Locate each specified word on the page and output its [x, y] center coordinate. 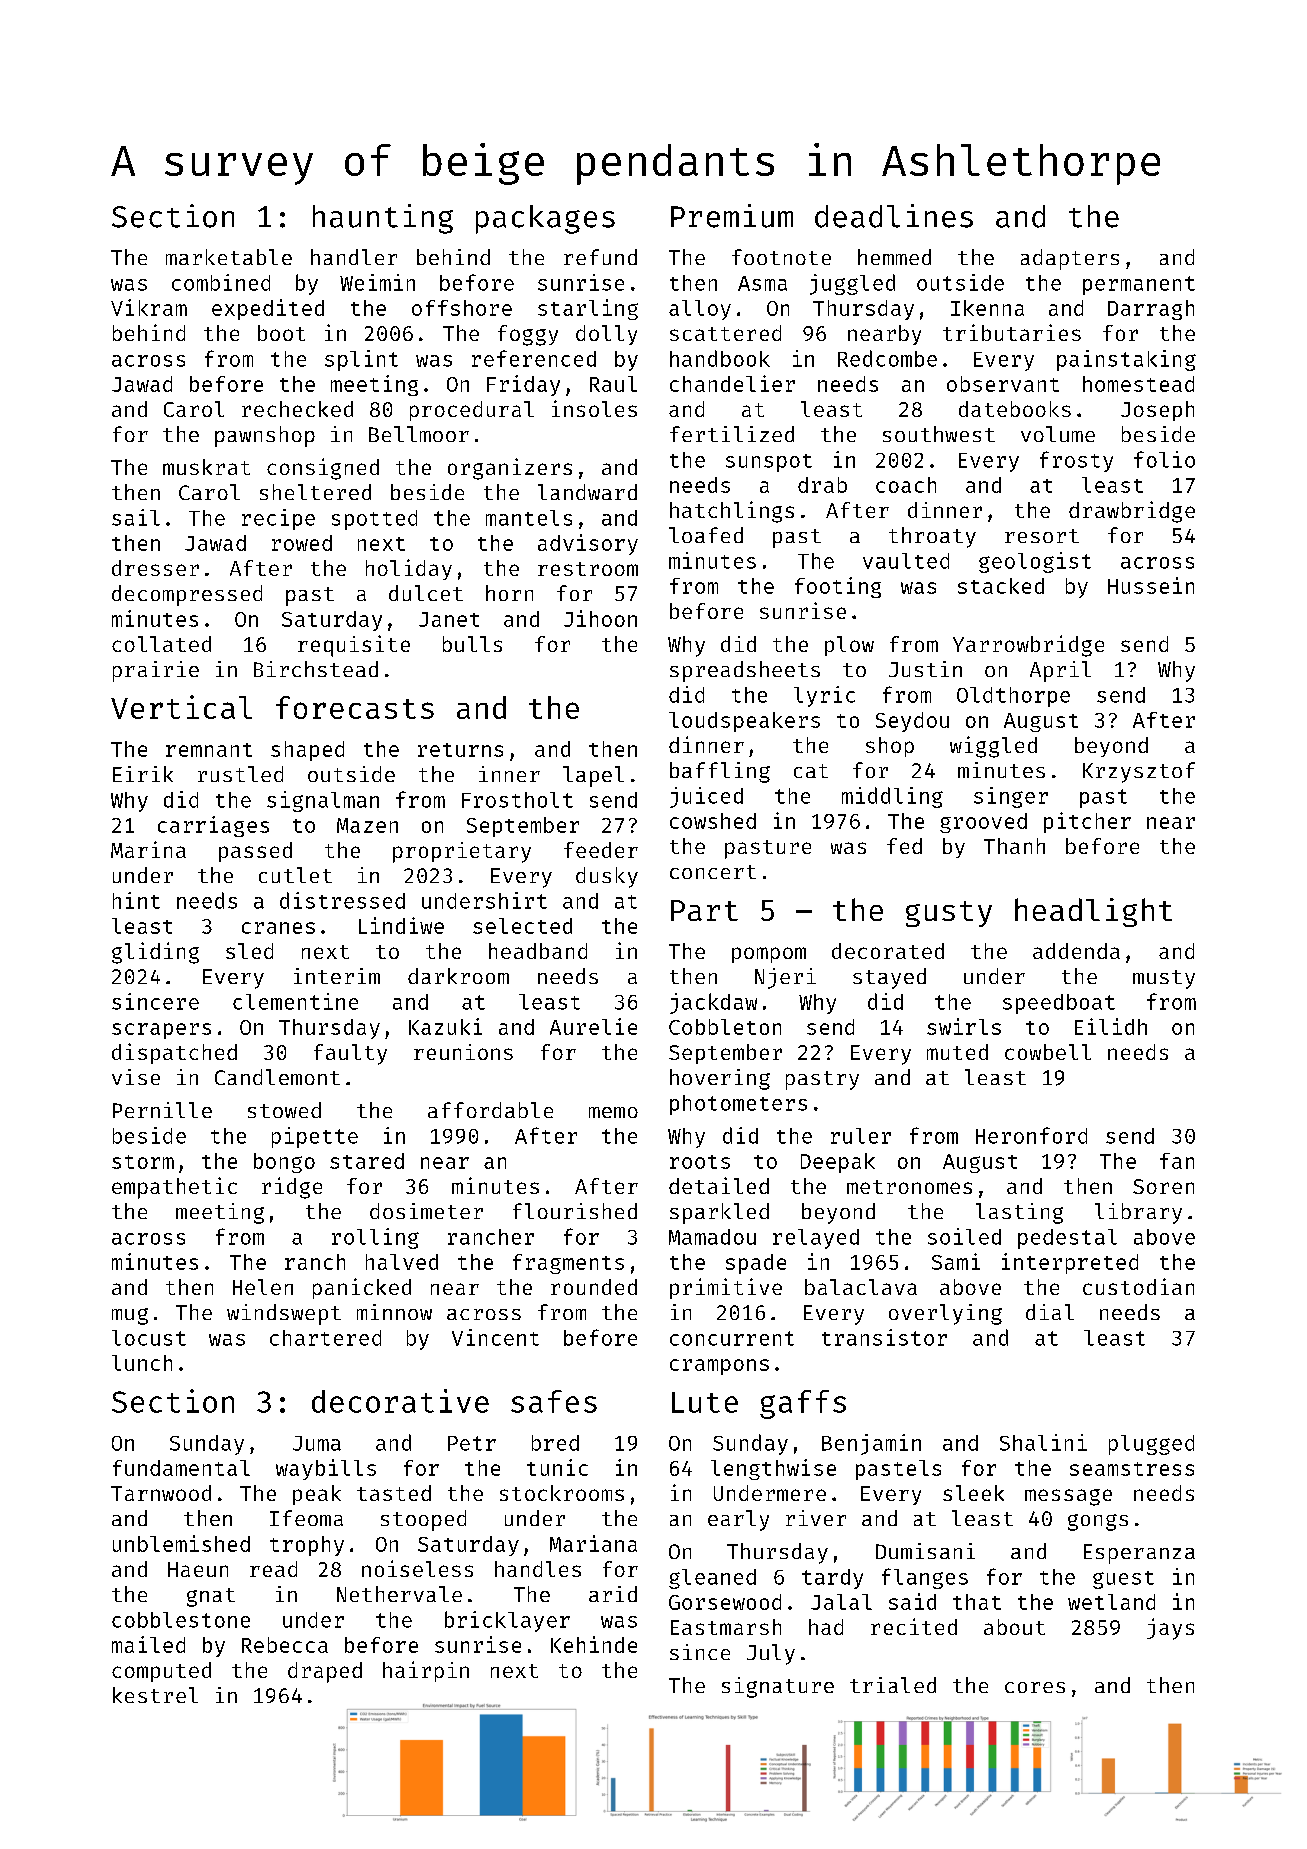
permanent [1139, 285]
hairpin [426, 1671]
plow [849, 646]
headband [538, 951]
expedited [268, 309]
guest [1123, 1580]
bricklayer [507, 1621]
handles [538, 1569]
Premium [732, 216]
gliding [155, 953]
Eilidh [1111, 1026]
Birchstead [316, 669]
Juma [317, 1443]
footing [838, 587]
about [1014, 1627]
